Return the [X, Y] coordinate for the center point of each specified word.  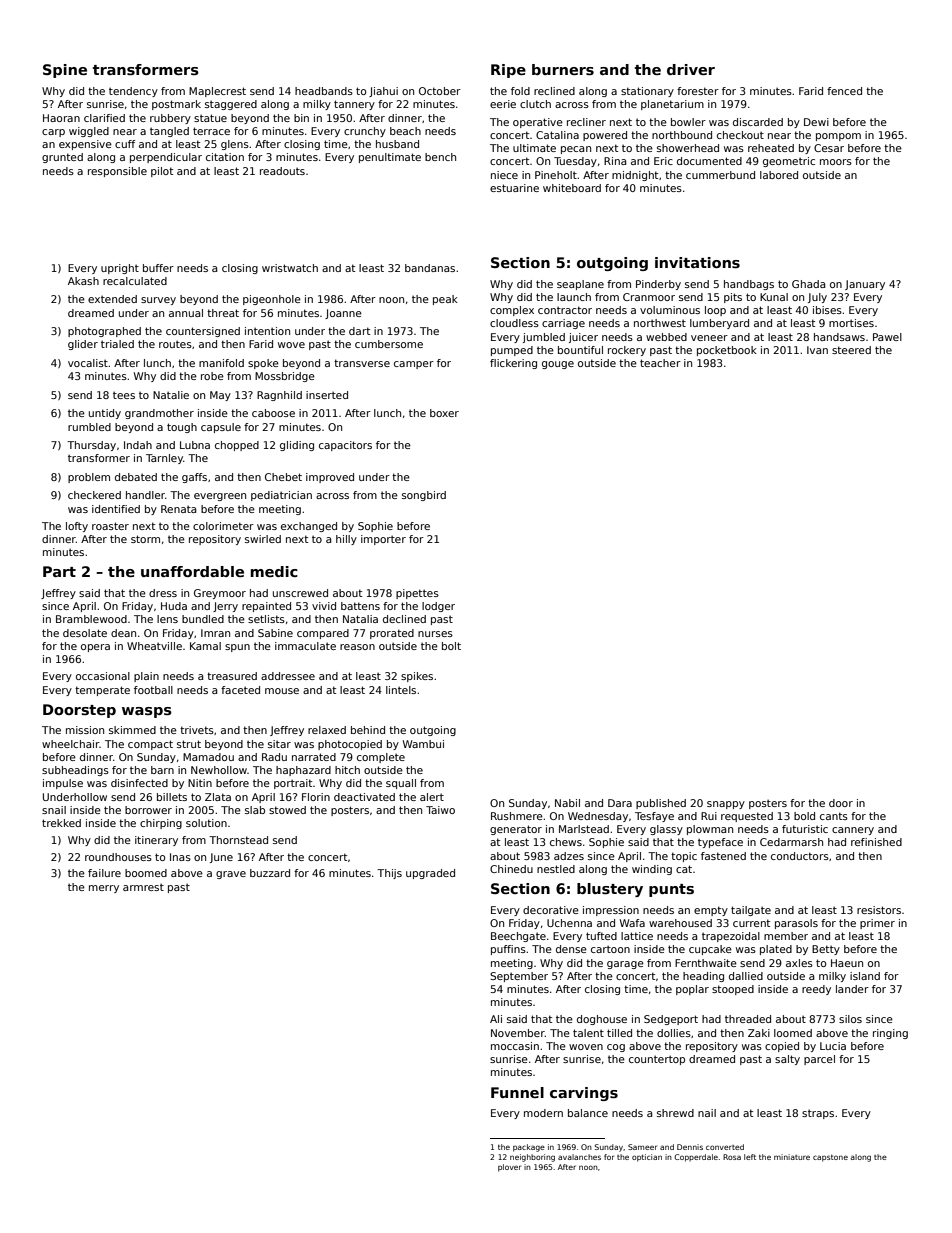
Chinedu [511, 869]
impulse [63, 784]
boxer [444, 413]
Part [59, 571]
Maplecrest [217, 92]
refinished [876, 842]
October [440, 91]
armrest [143, 887]
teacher [660, 363]
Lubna [195, 445]
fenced [844, 91]
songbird [424, 496]
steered [851, 350]
